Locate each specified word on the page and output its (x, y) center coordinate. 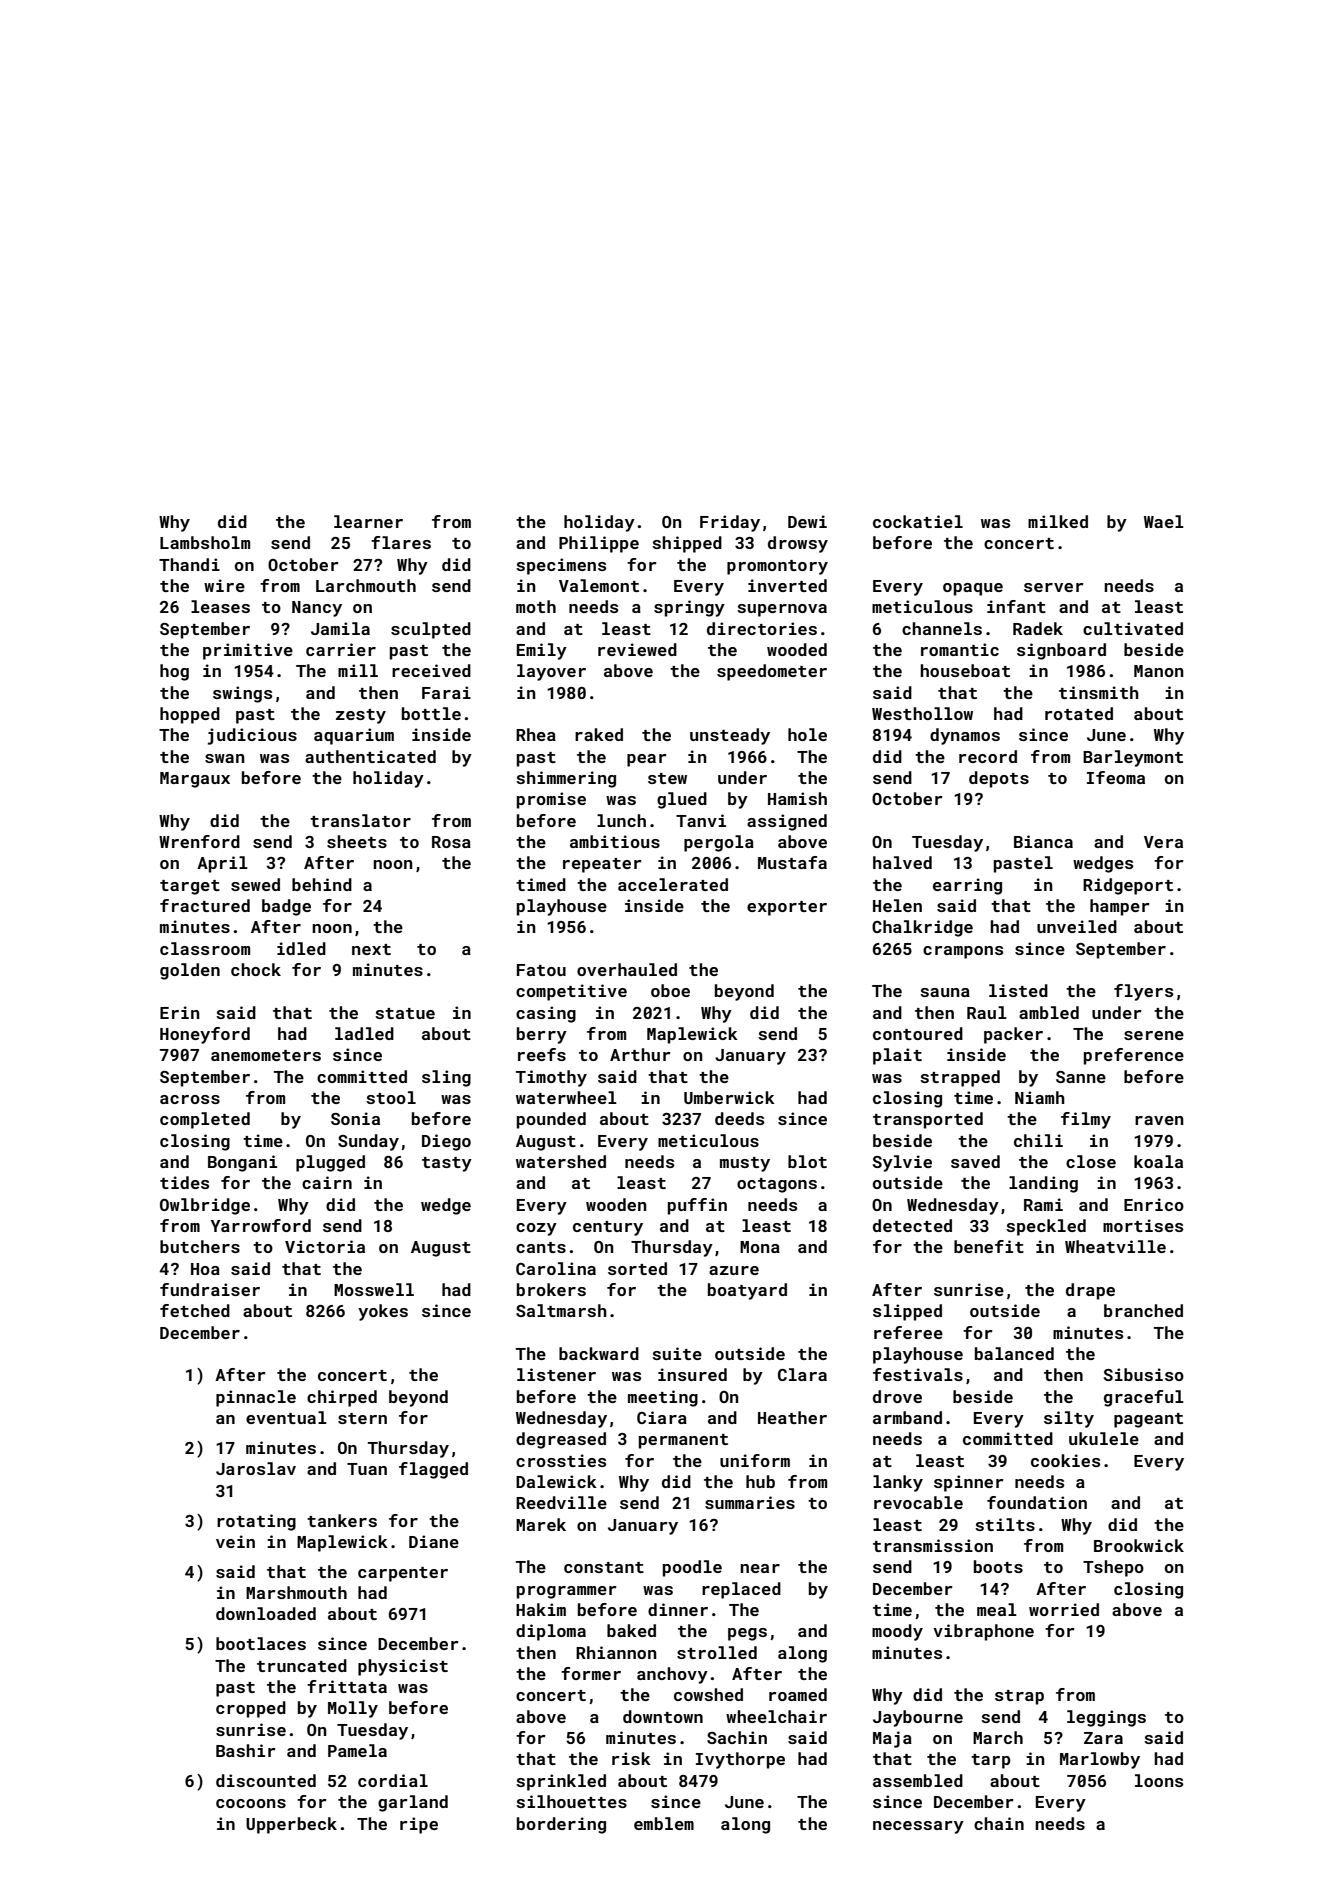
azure (734, 1270)
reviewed (637, 649)
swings (242, 694)
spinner (969, 1483)
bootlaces (261, 1643)
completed (205, 1120)
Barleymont (1133, 758)
